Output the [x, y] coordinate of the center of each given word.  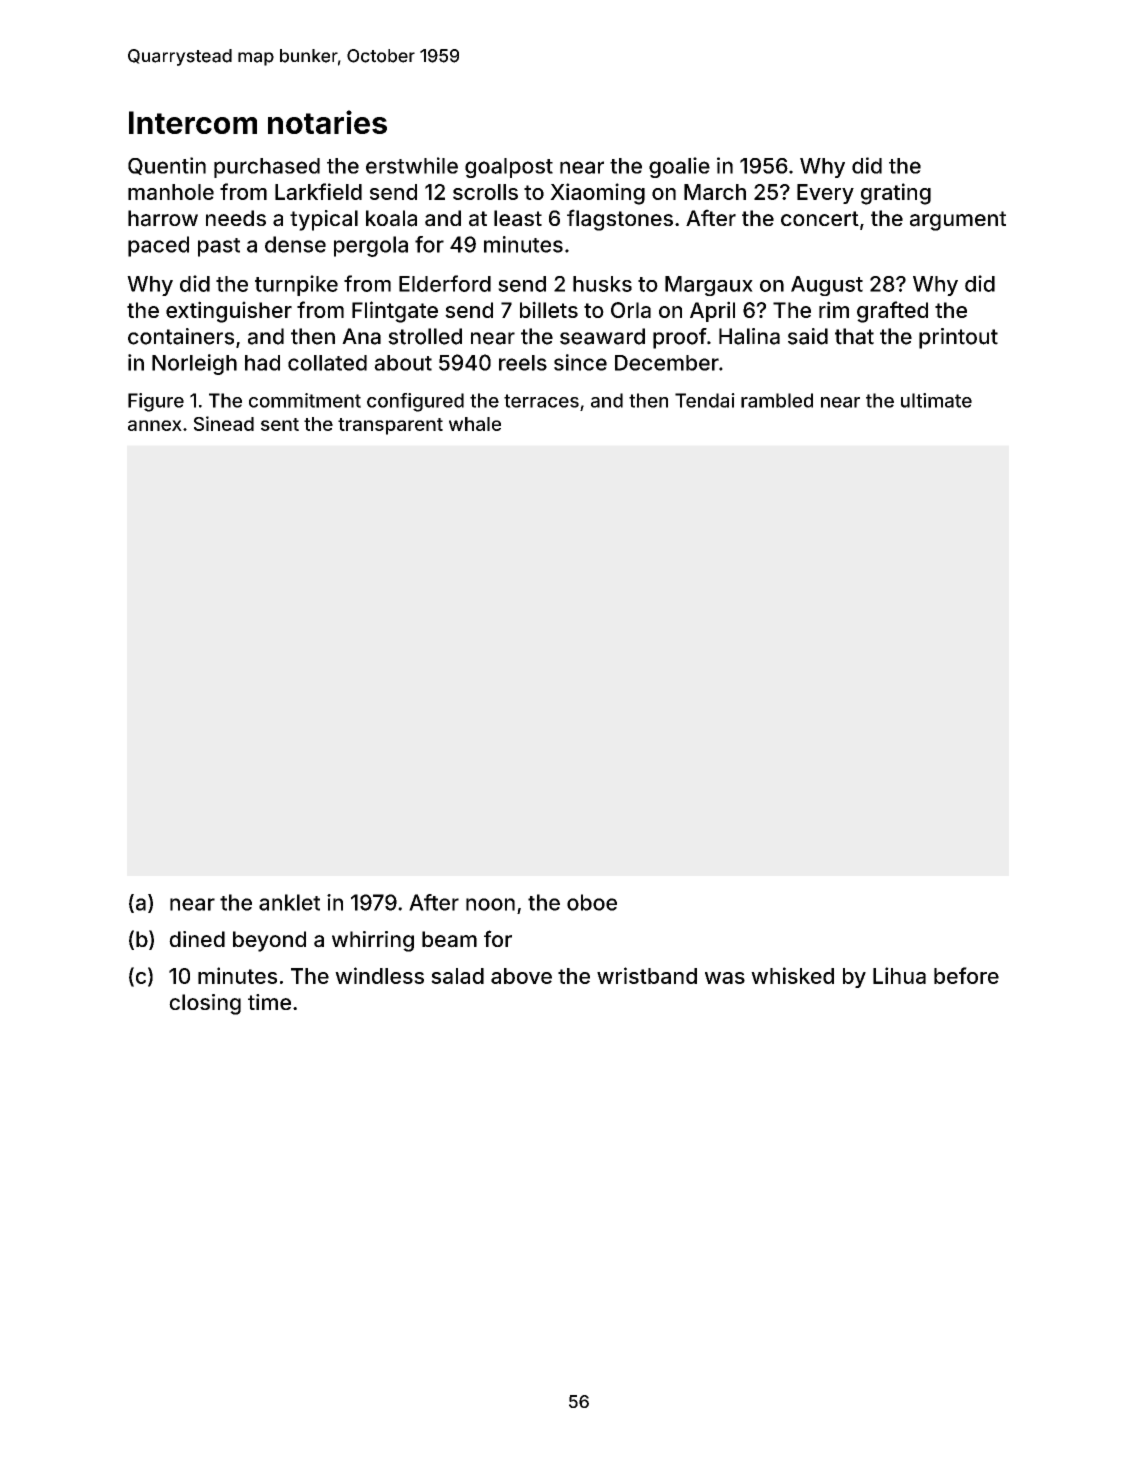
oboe [592, 902]
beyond [269, 941]
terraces [541, 401]
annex [155, 425]
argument [958, 221]
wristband [647, 975]
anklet [289, 902]
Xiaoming [597, 194]
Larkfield [318, 191]
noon [490, 904]
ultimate [936, 400]
